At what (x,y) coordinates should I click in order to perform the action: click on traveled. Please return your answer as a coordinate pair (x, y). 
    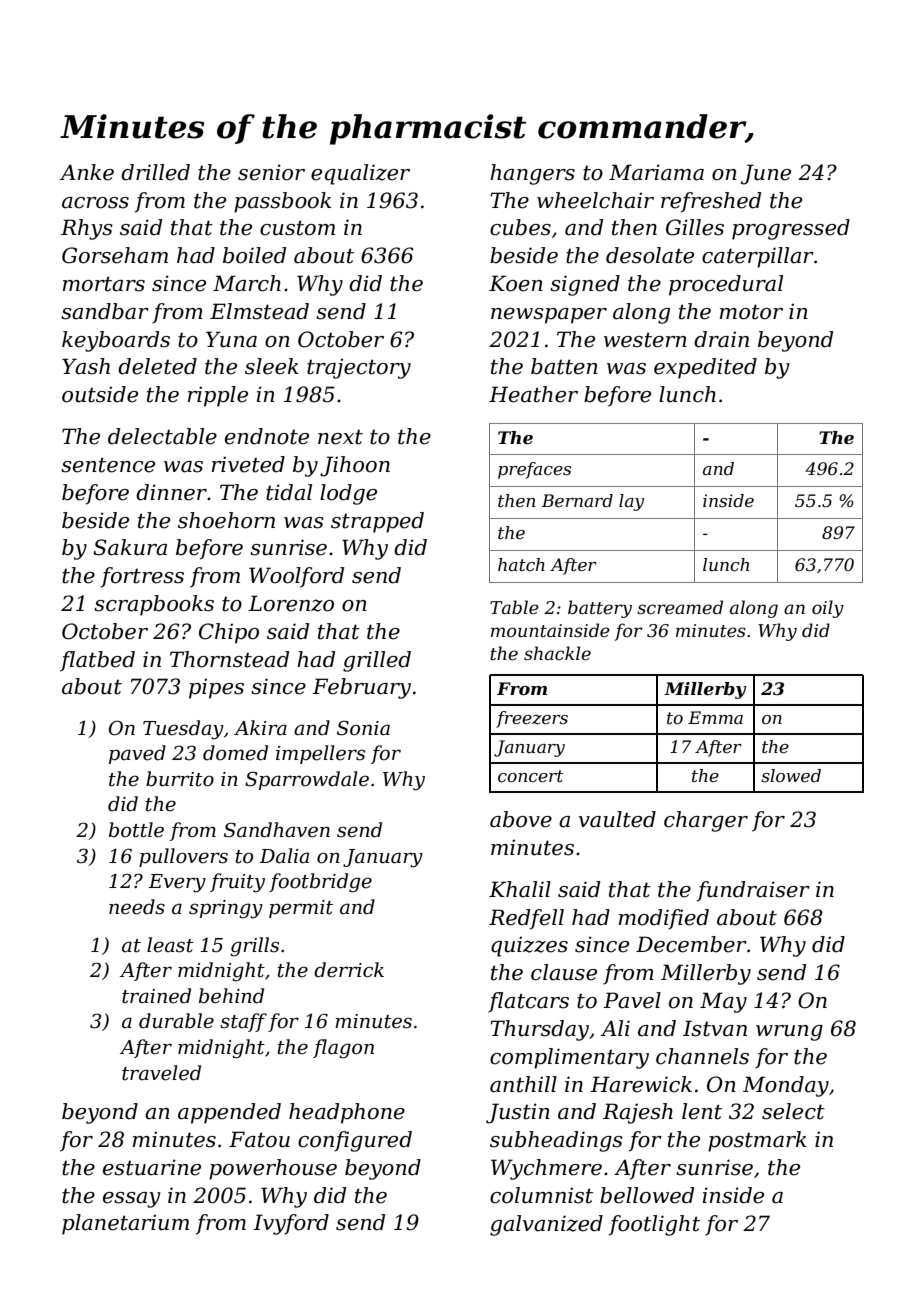
    Looking at the image, I should click on (161, 1073).
